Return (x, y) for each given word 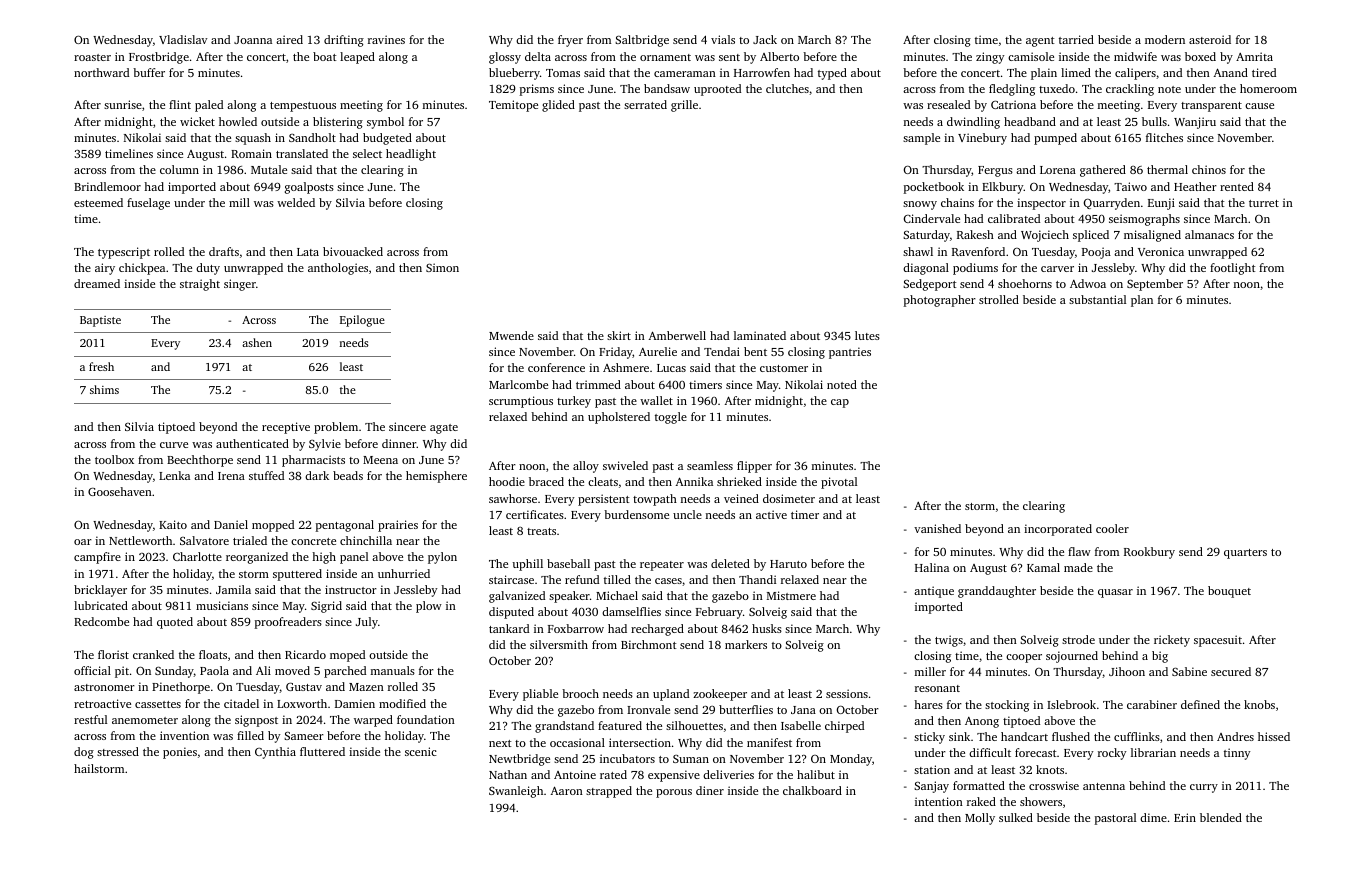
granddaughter (997, 592)
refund (582, 579)
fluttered (322, 751)
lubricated (101, 605)
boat (325, 56)
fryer (570, 41)
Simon (442, 267)
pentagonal (344, 526)
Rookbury (1149, 553)
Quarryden (1112, 204)
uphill (527, 565)
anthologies (338, 269)
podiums (975, 269)
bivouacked (353, 251)
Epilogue (362, 321)
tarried (1076, 39)
